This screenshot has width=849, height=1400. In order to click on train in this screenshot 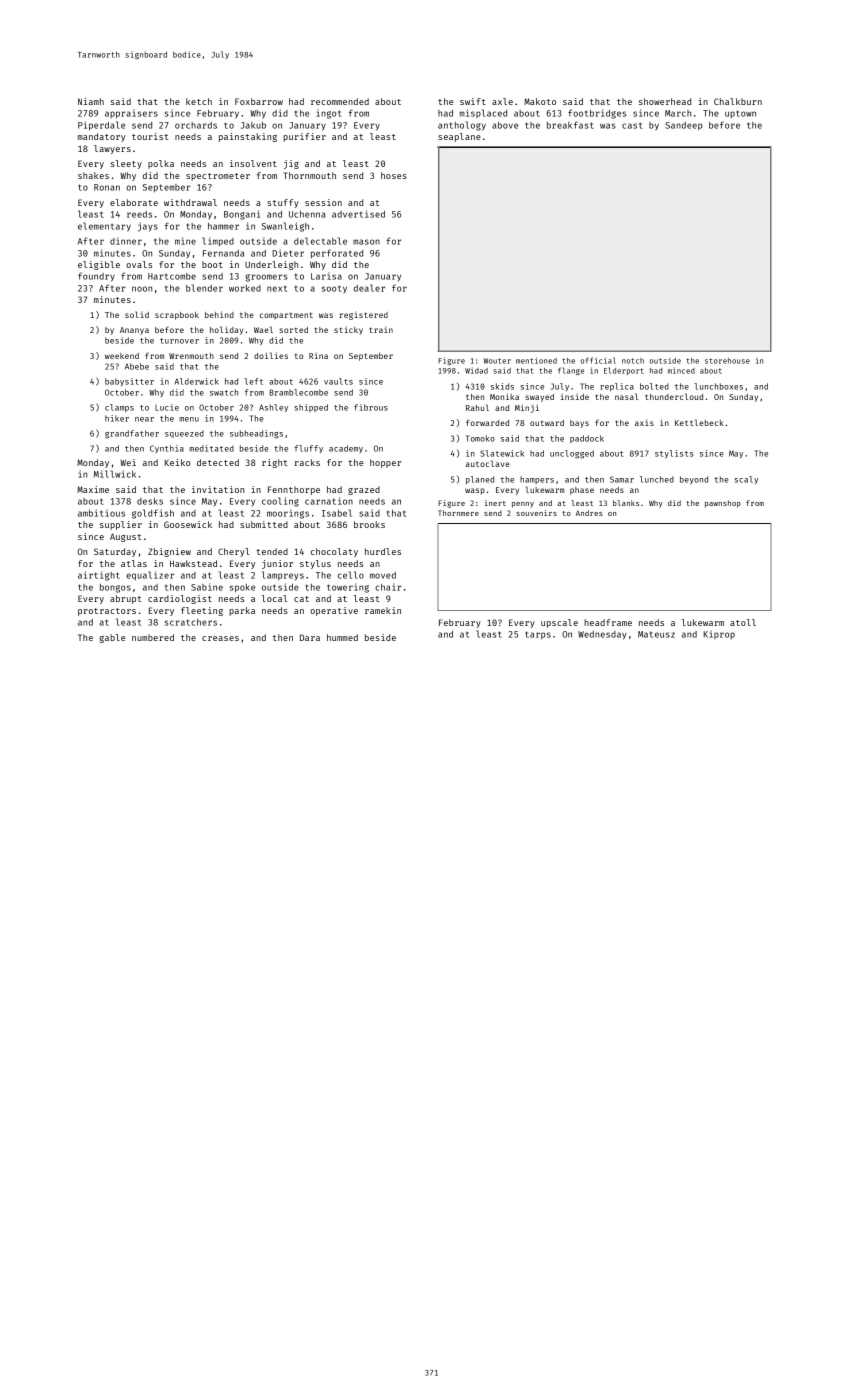, I will do `click(381, 329)`.
